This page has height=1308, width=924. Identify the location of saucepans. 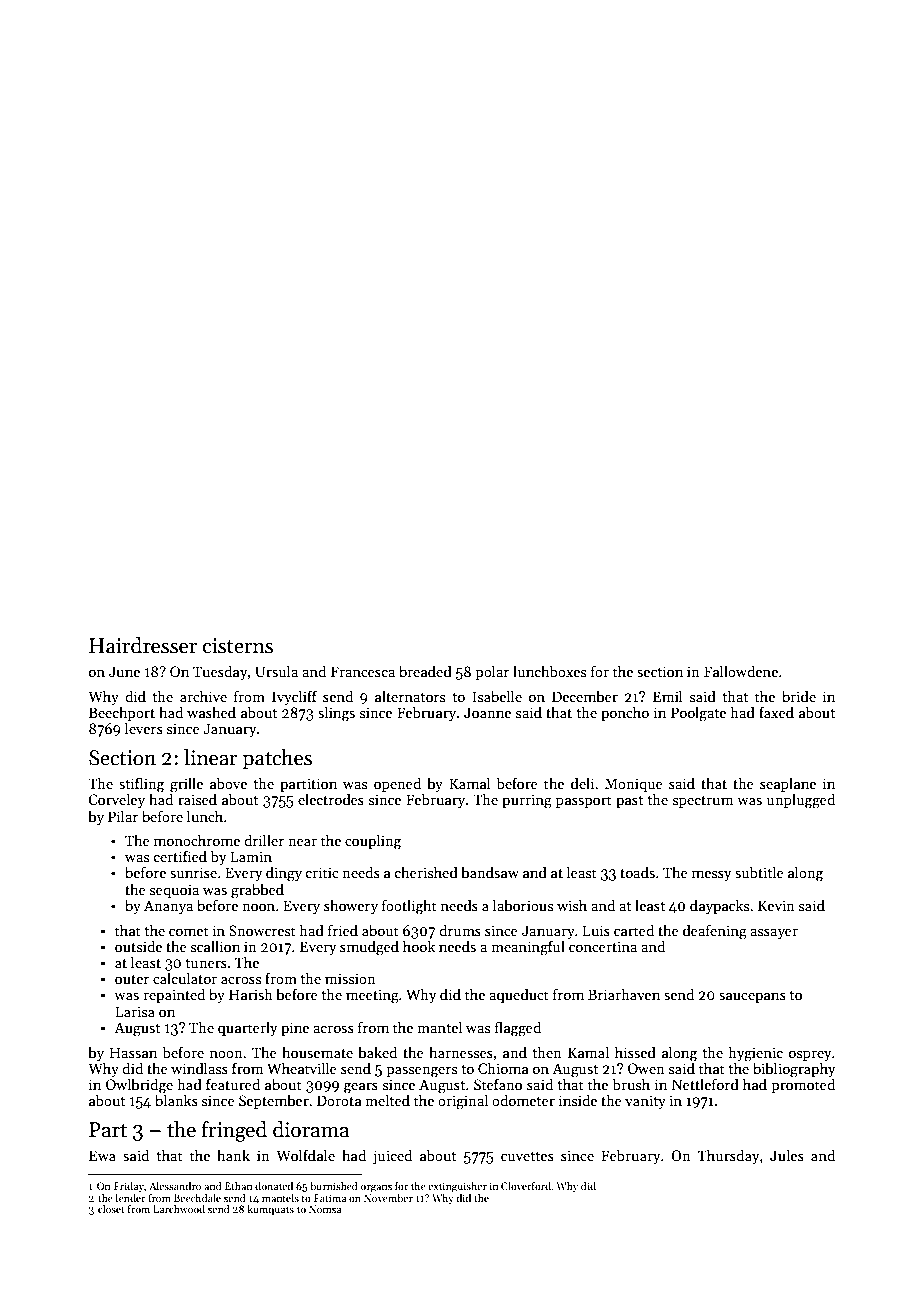
(752, 997).
